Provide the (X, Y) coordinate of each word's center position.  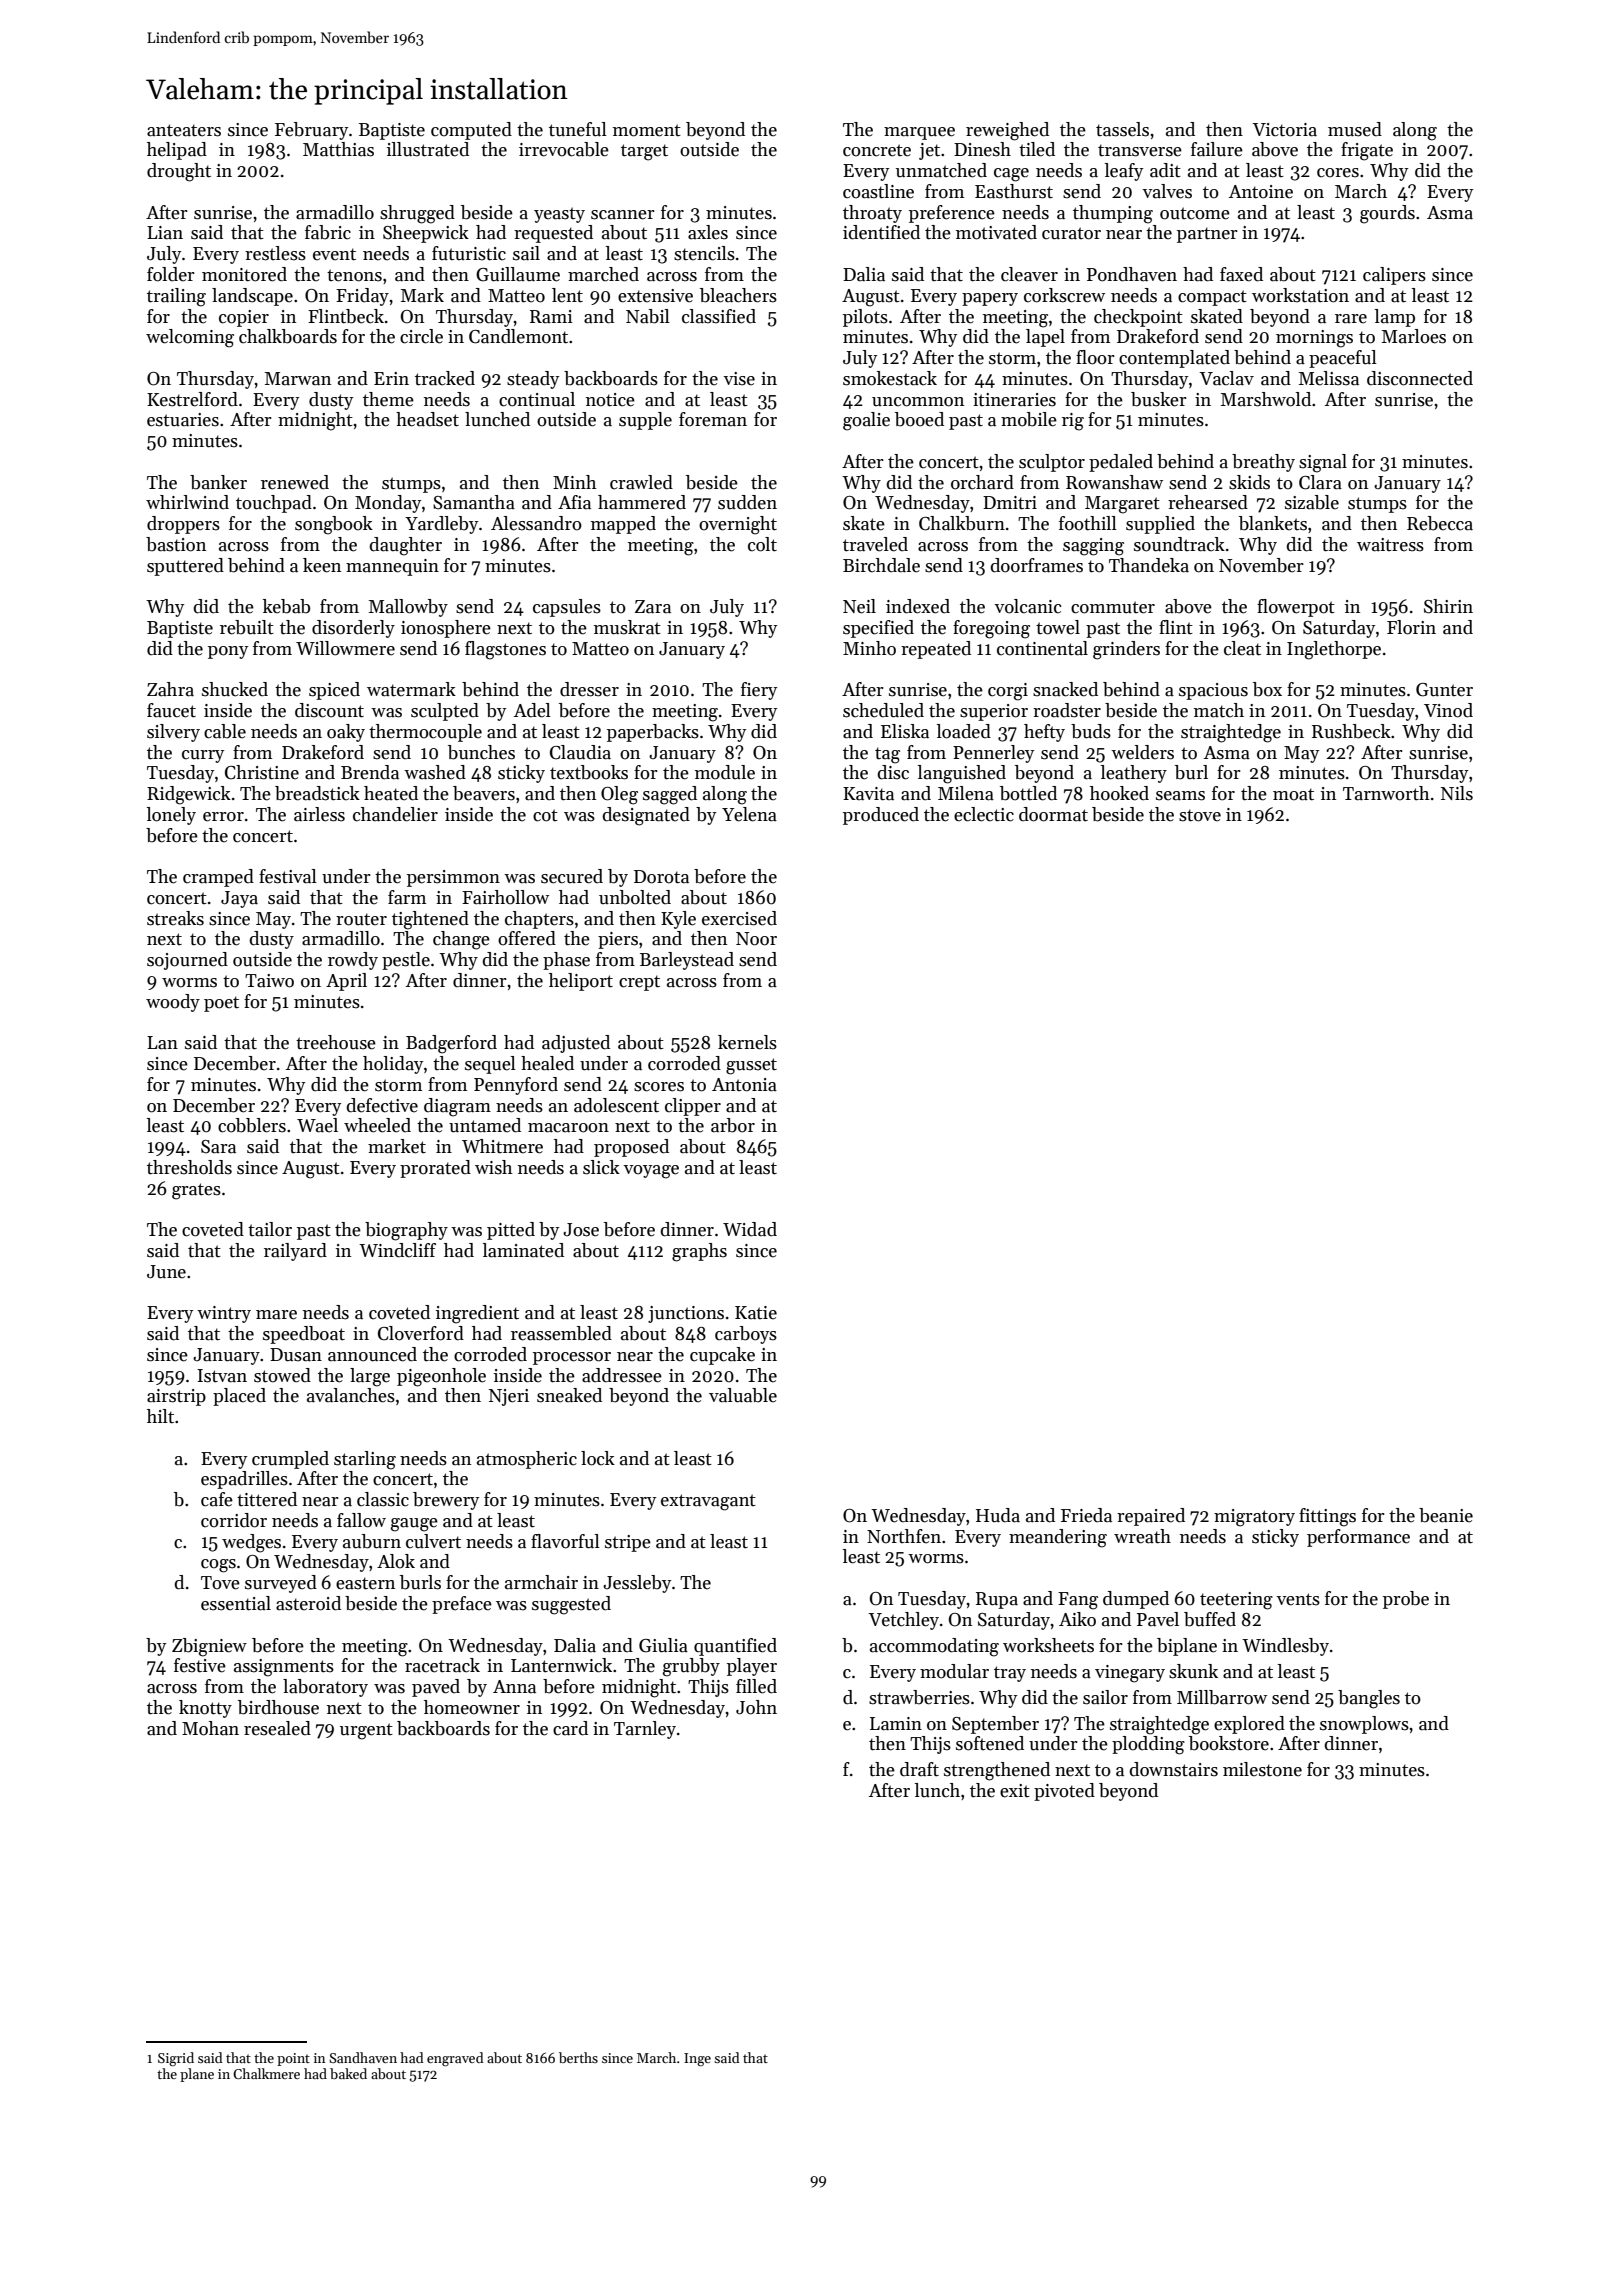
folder (171, 274)
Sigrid (176, 2059)
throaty (872, 214)
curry (203, 756)
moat (1293, 794)
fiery (759, 691)
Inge (697, 2060)
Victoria (1284, 130)
